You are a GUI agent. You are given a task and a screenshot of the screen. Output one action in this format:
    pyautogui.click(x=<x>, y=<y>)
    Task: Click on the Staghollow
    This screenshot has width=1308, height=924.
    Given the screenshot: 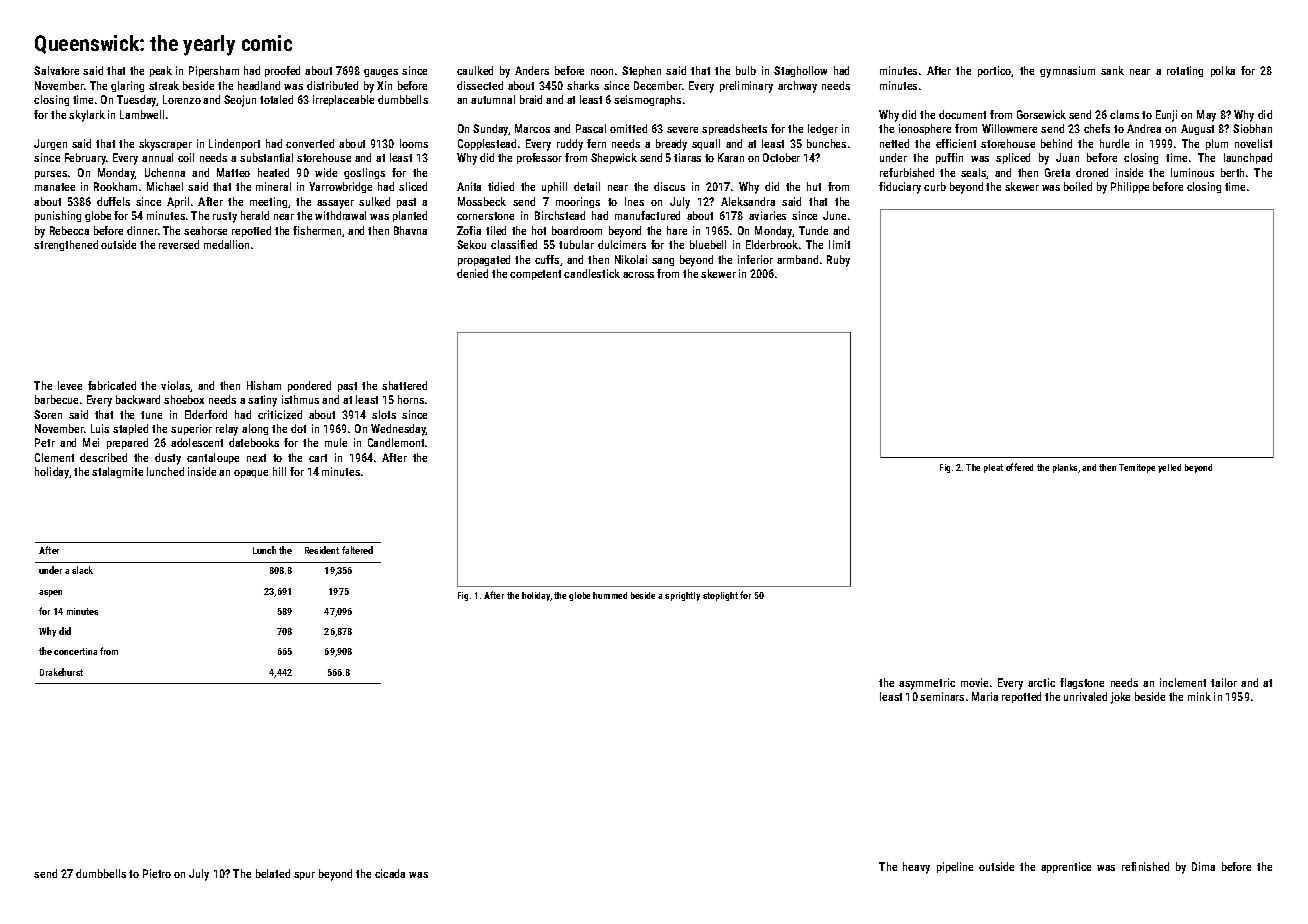 What is the action you would take?
    pyautogui.click(x=800, y=71)
